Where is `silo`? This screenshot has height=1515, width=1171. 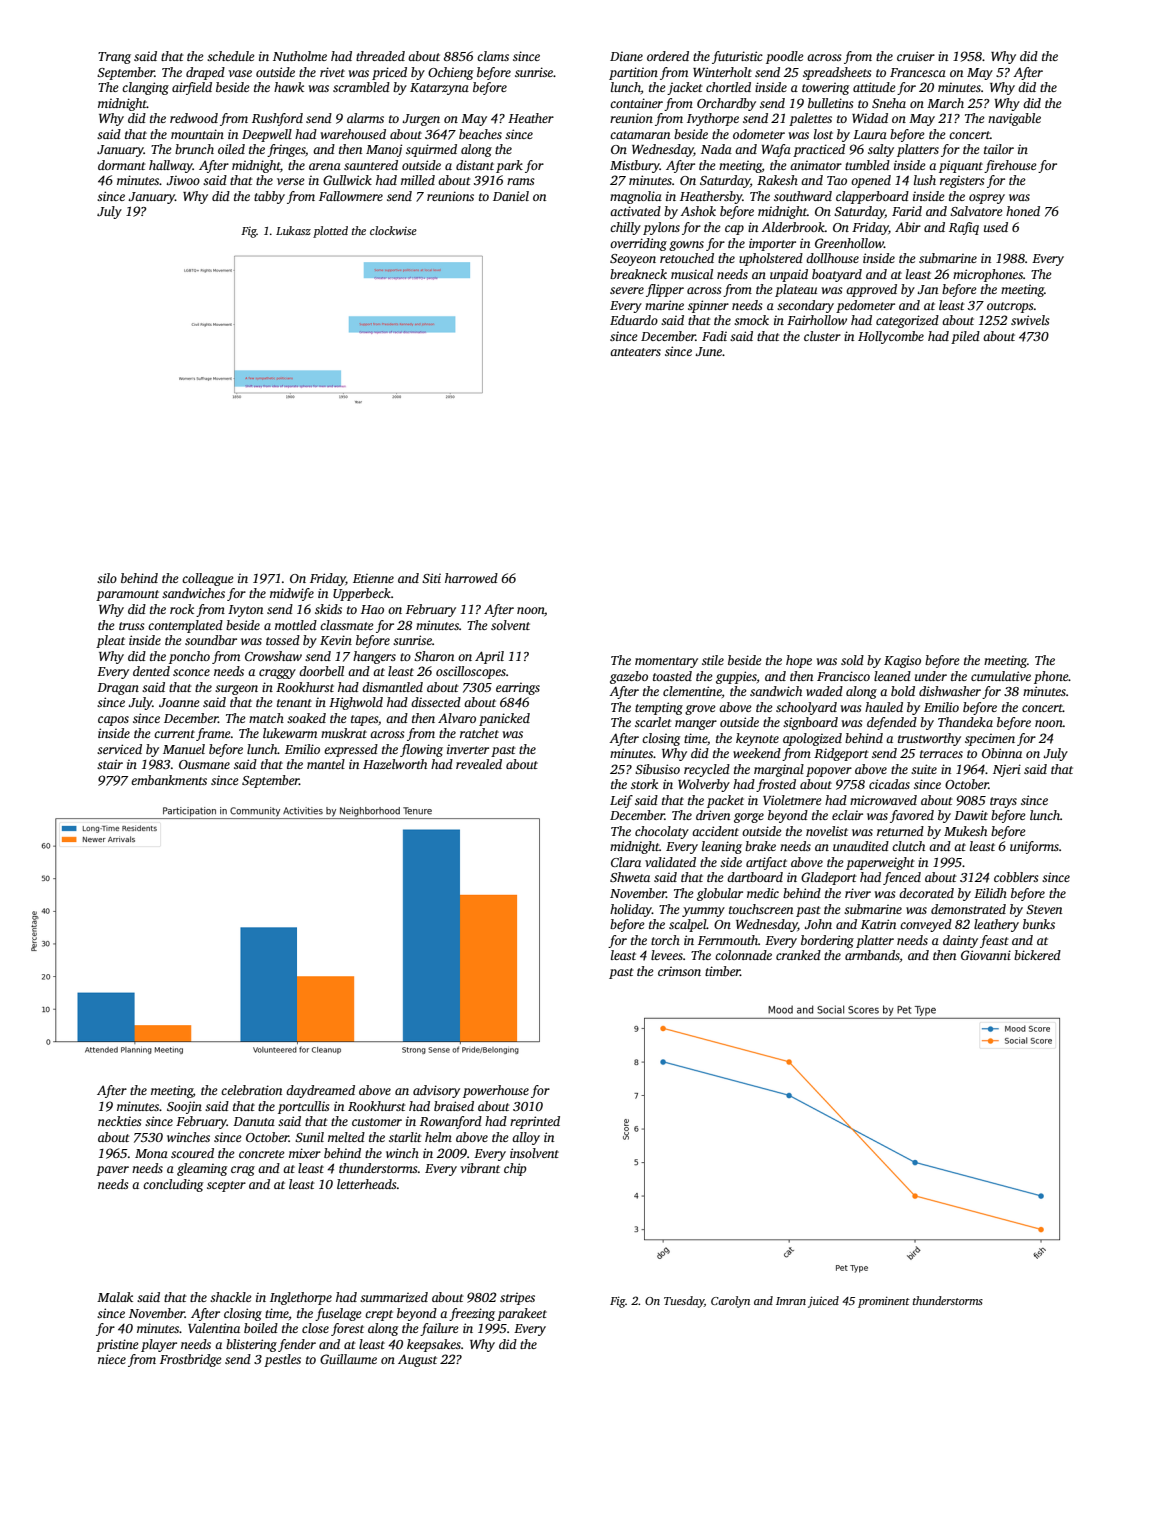
silo is located at coordinates (107, 578).
